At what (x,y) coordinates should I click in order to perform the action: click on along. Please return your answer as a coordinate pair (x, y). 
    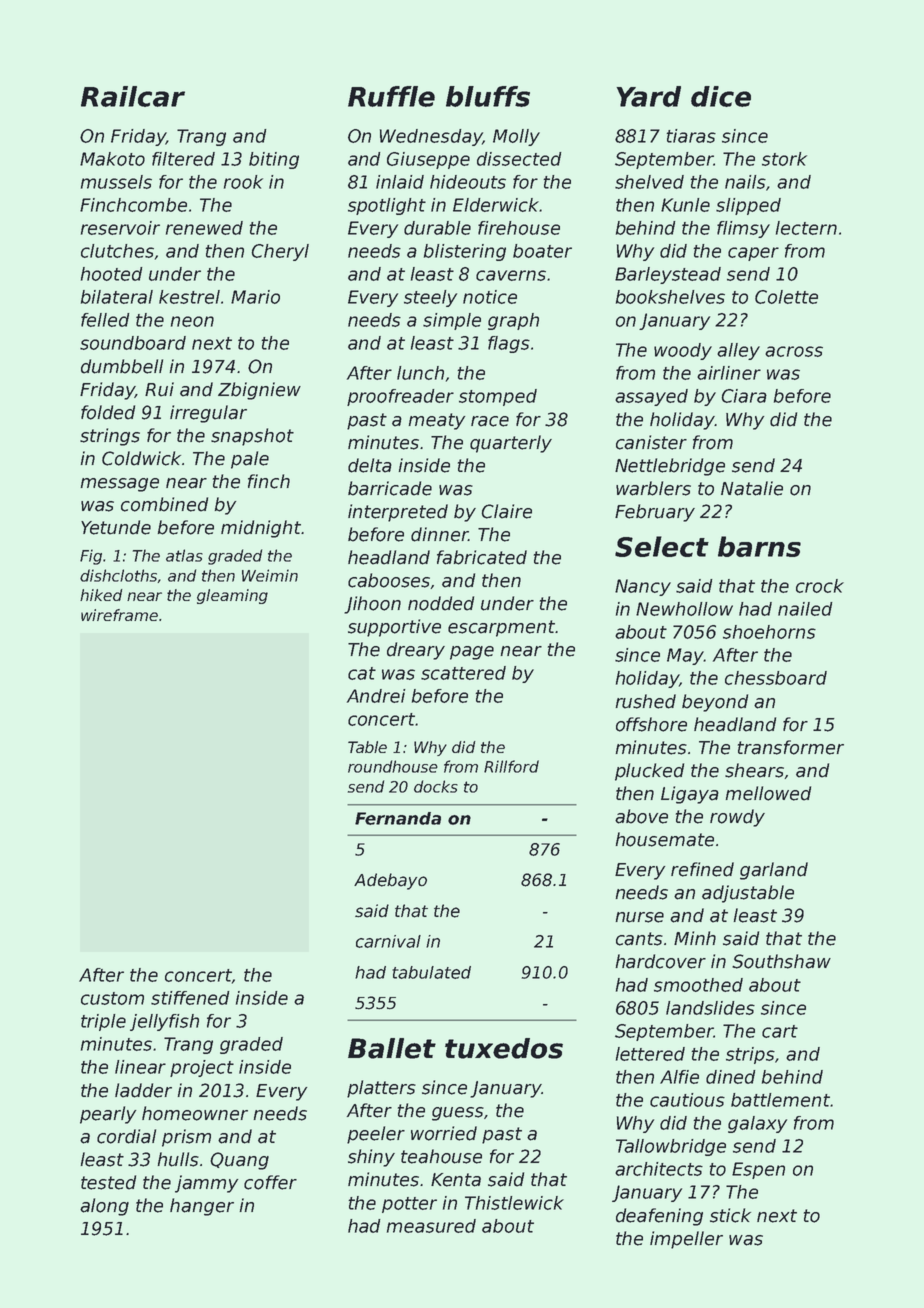
    Looking at the image, I should click on (104, 1207).
